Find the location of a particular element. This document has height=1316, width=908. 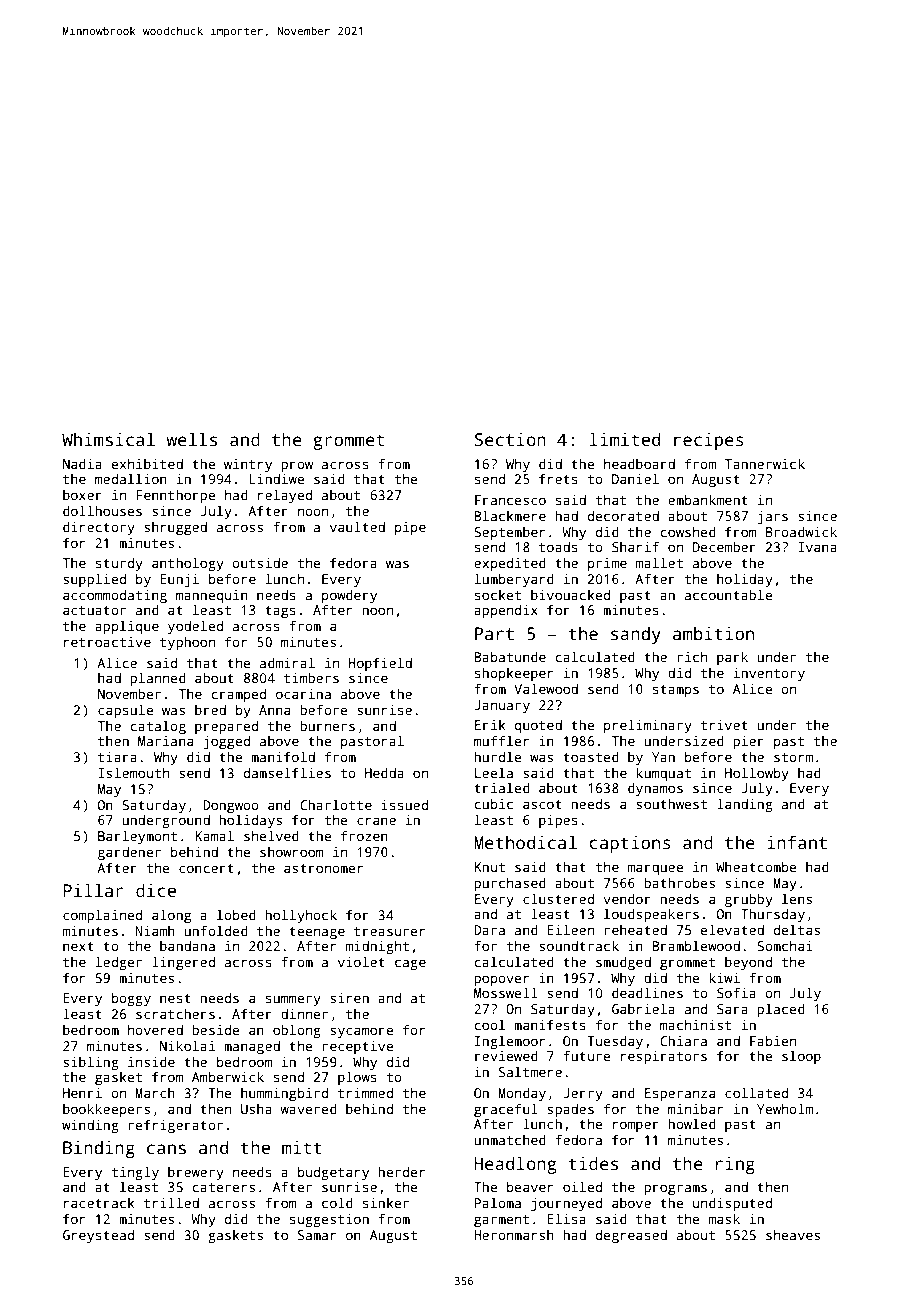

limited is located at coordinates (625, 439).
